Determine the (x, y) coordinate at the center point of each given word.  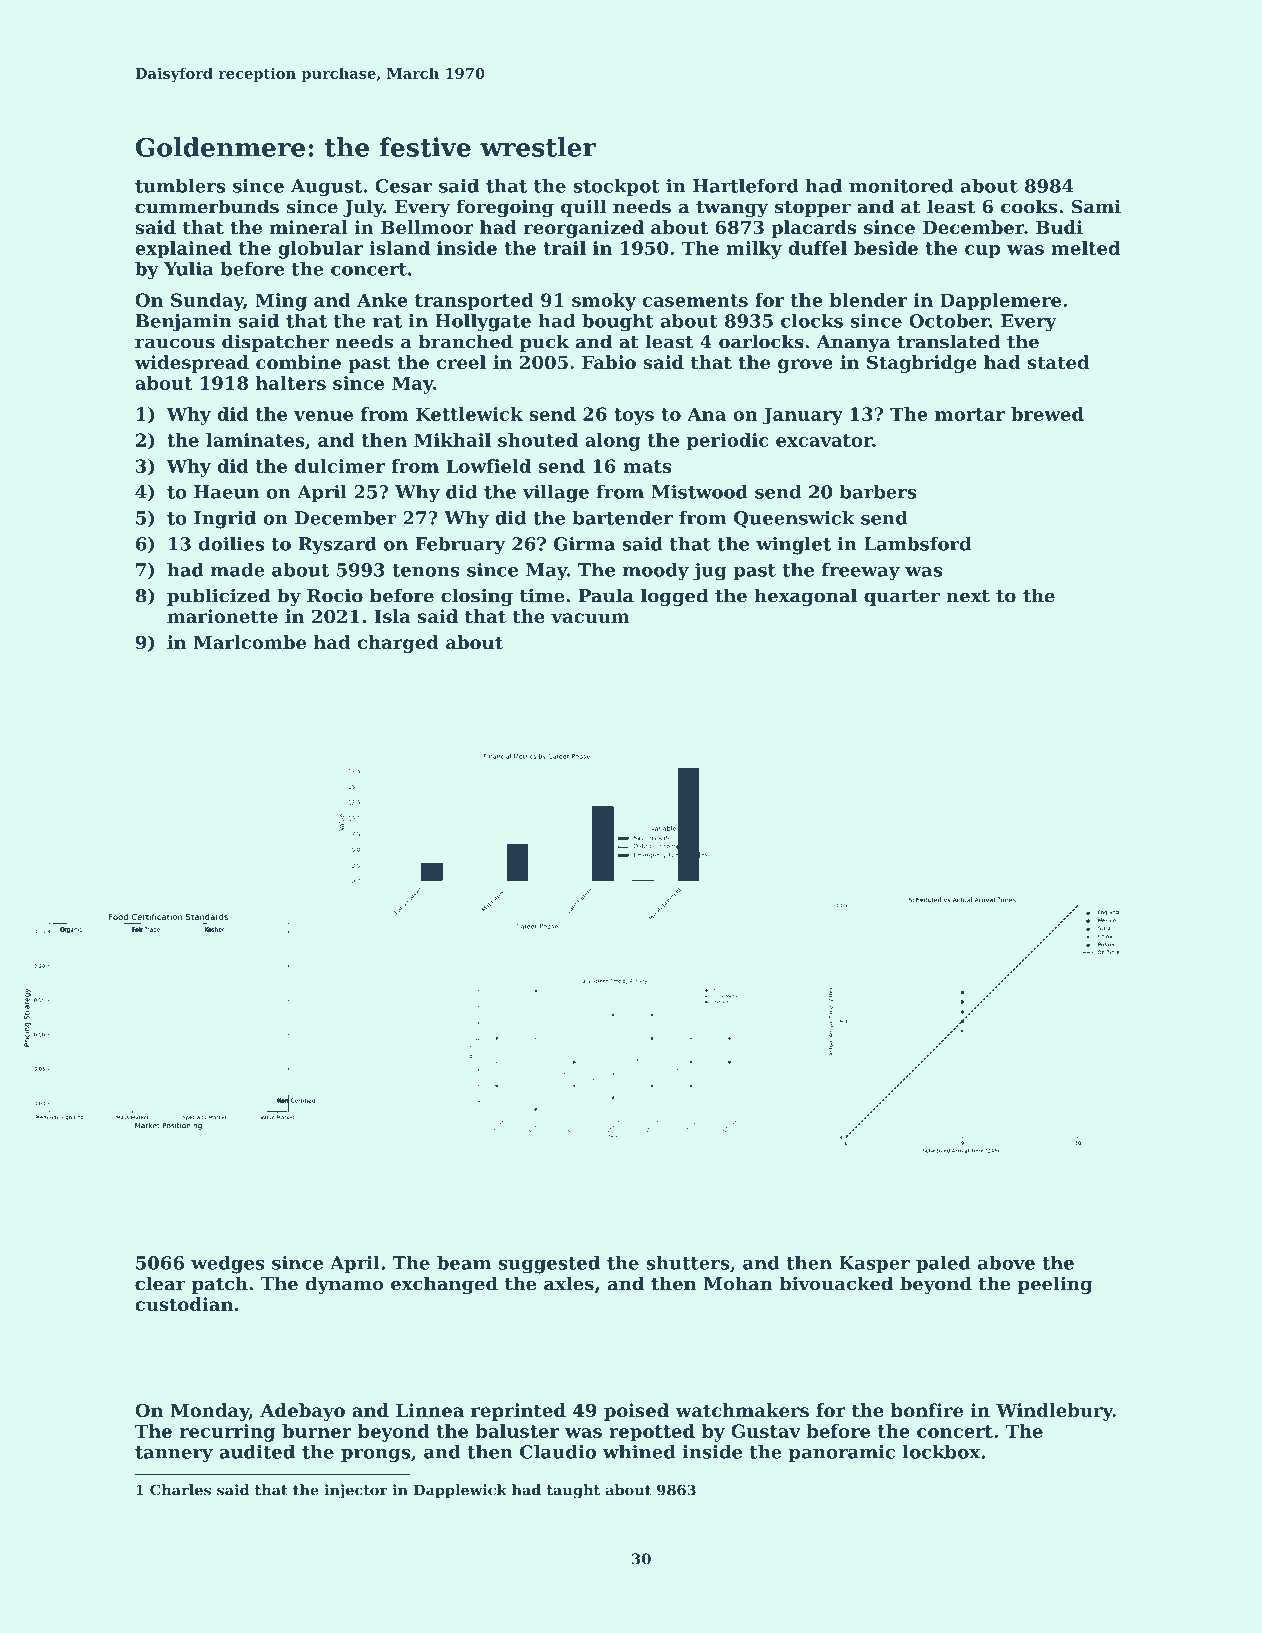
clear (160, 1283)
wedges (228, 1265)
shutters (687, 1263)
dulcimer (340, 466)
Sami (1096, 206)
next (968, 596)
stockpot (616, 188)
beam (464, 1263)
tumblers (180, 186)
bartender (622, 518)
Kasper (874, 1265)
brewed (1047, 414)
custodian (184, 1304)
